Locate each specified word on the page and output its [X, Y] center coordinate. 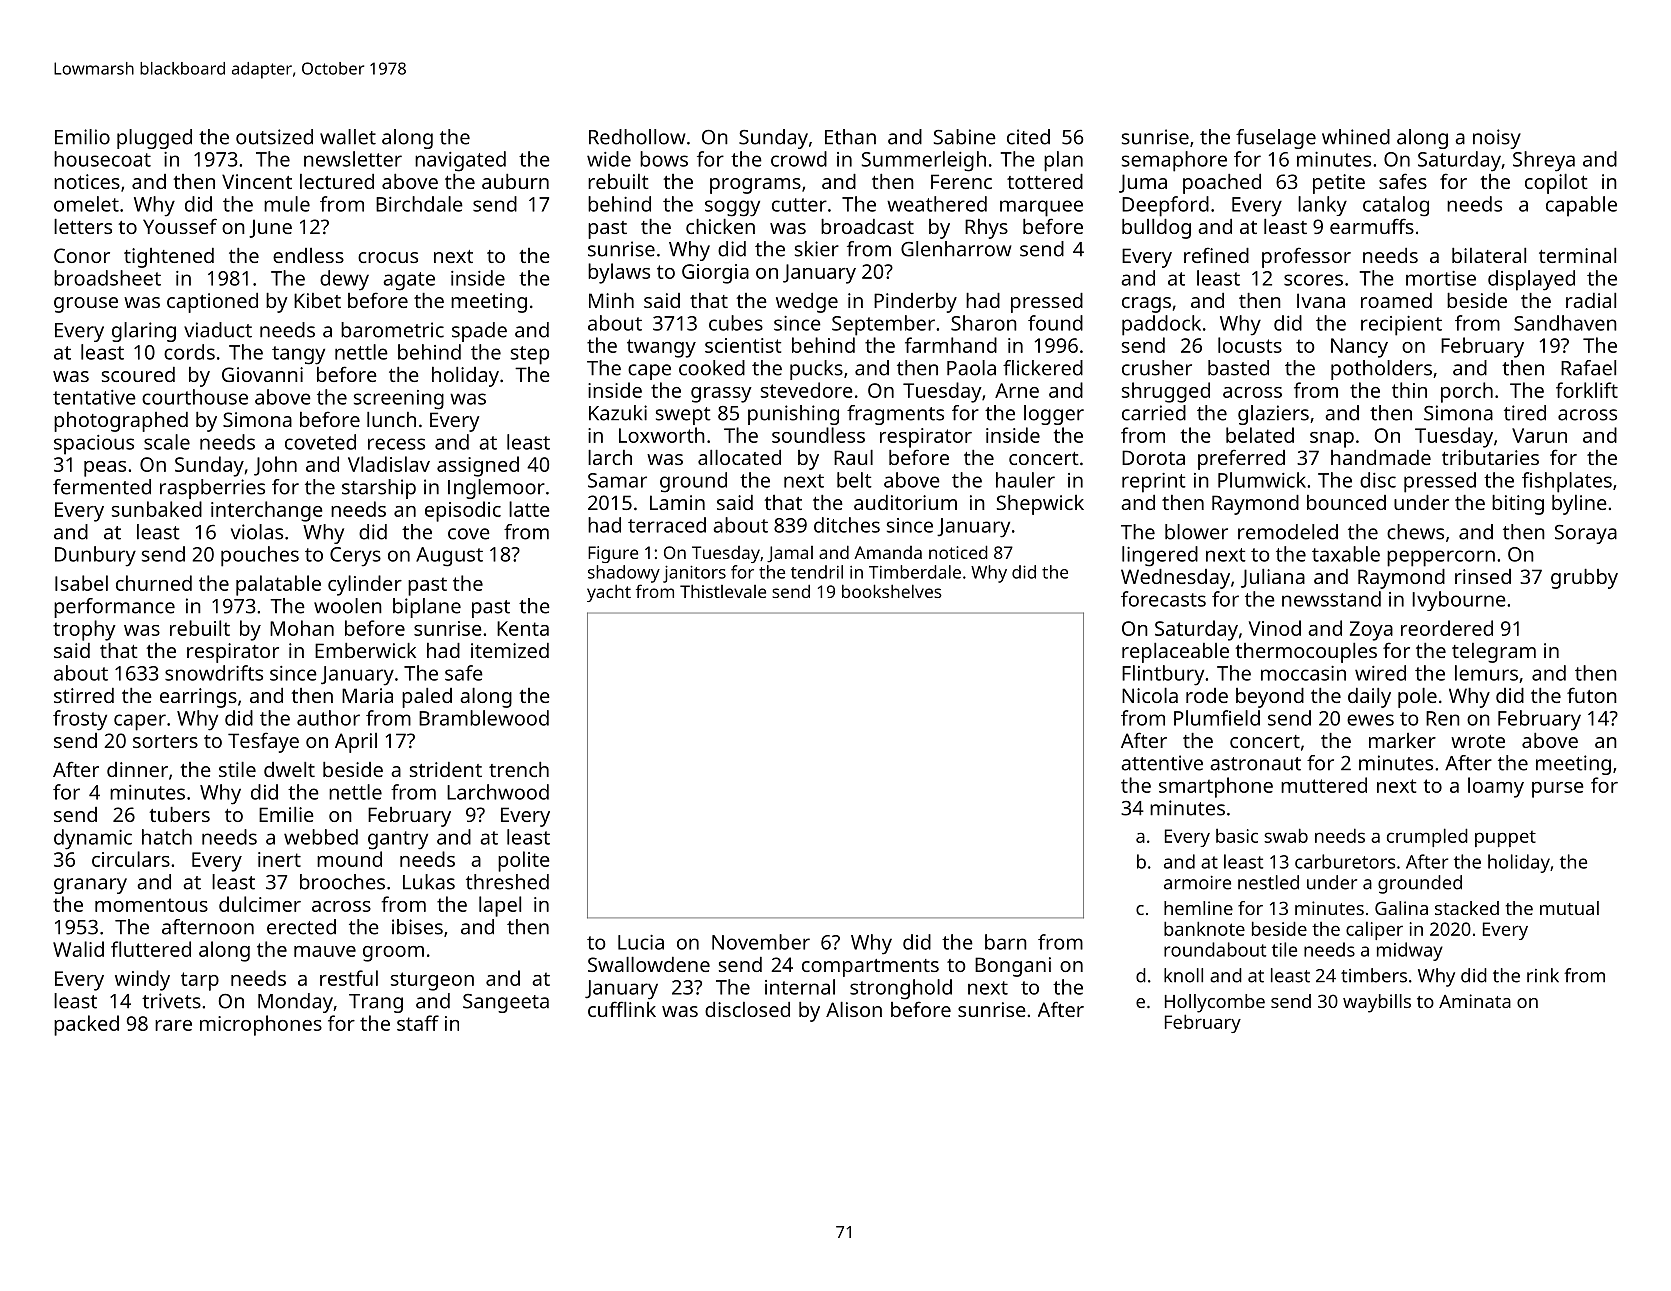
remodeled [1288, 532]
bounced [1346, 502]
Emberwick [365, 650]
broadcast [867, 226]
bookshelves [892, 591]
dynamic [93, 839]
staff [418, 1023]
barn [1006, 942]
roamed [1396, 300]
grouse [86, 305]
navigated [460, 161]
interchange [267, 511]
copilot [1556, 184]
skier [817, 249]
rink [1543, 975]
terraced [667, 525]
